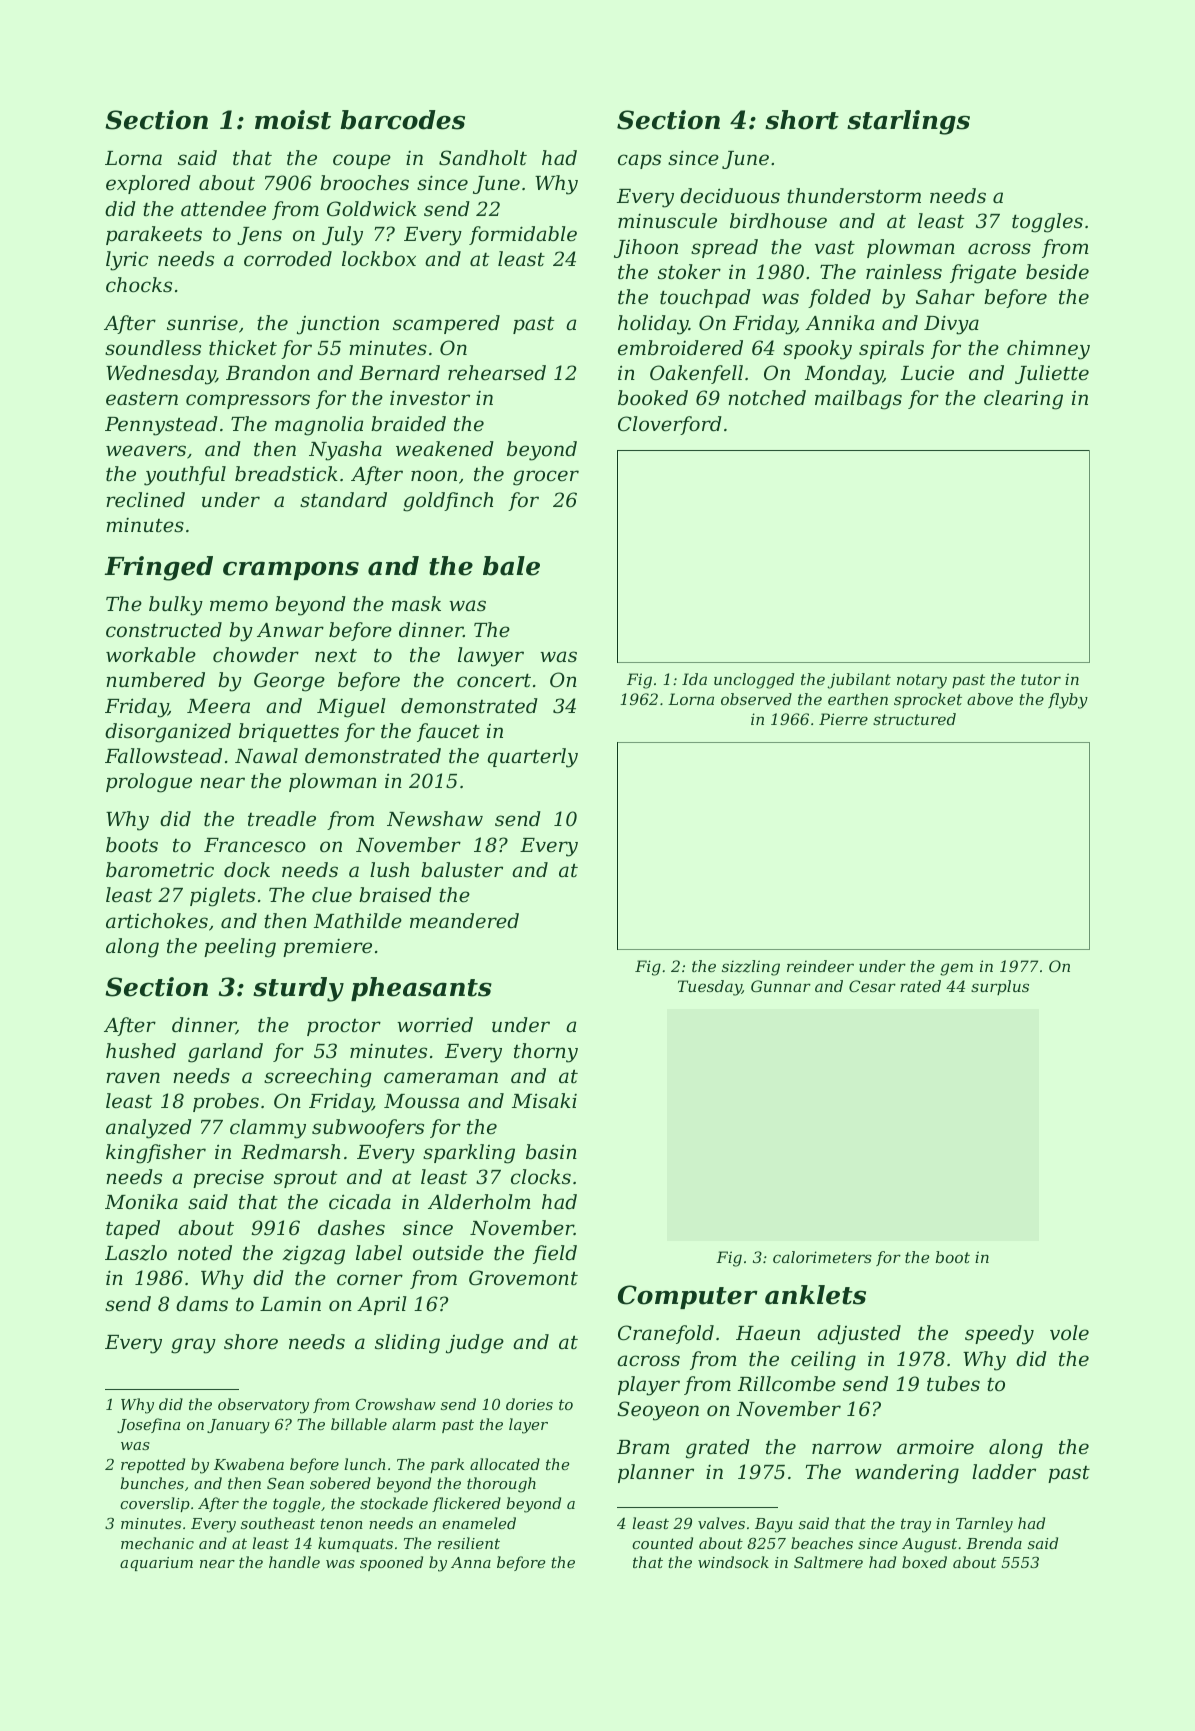 The image size is (1195, 1731). I want to click on flyby, so click(1068, 701).
